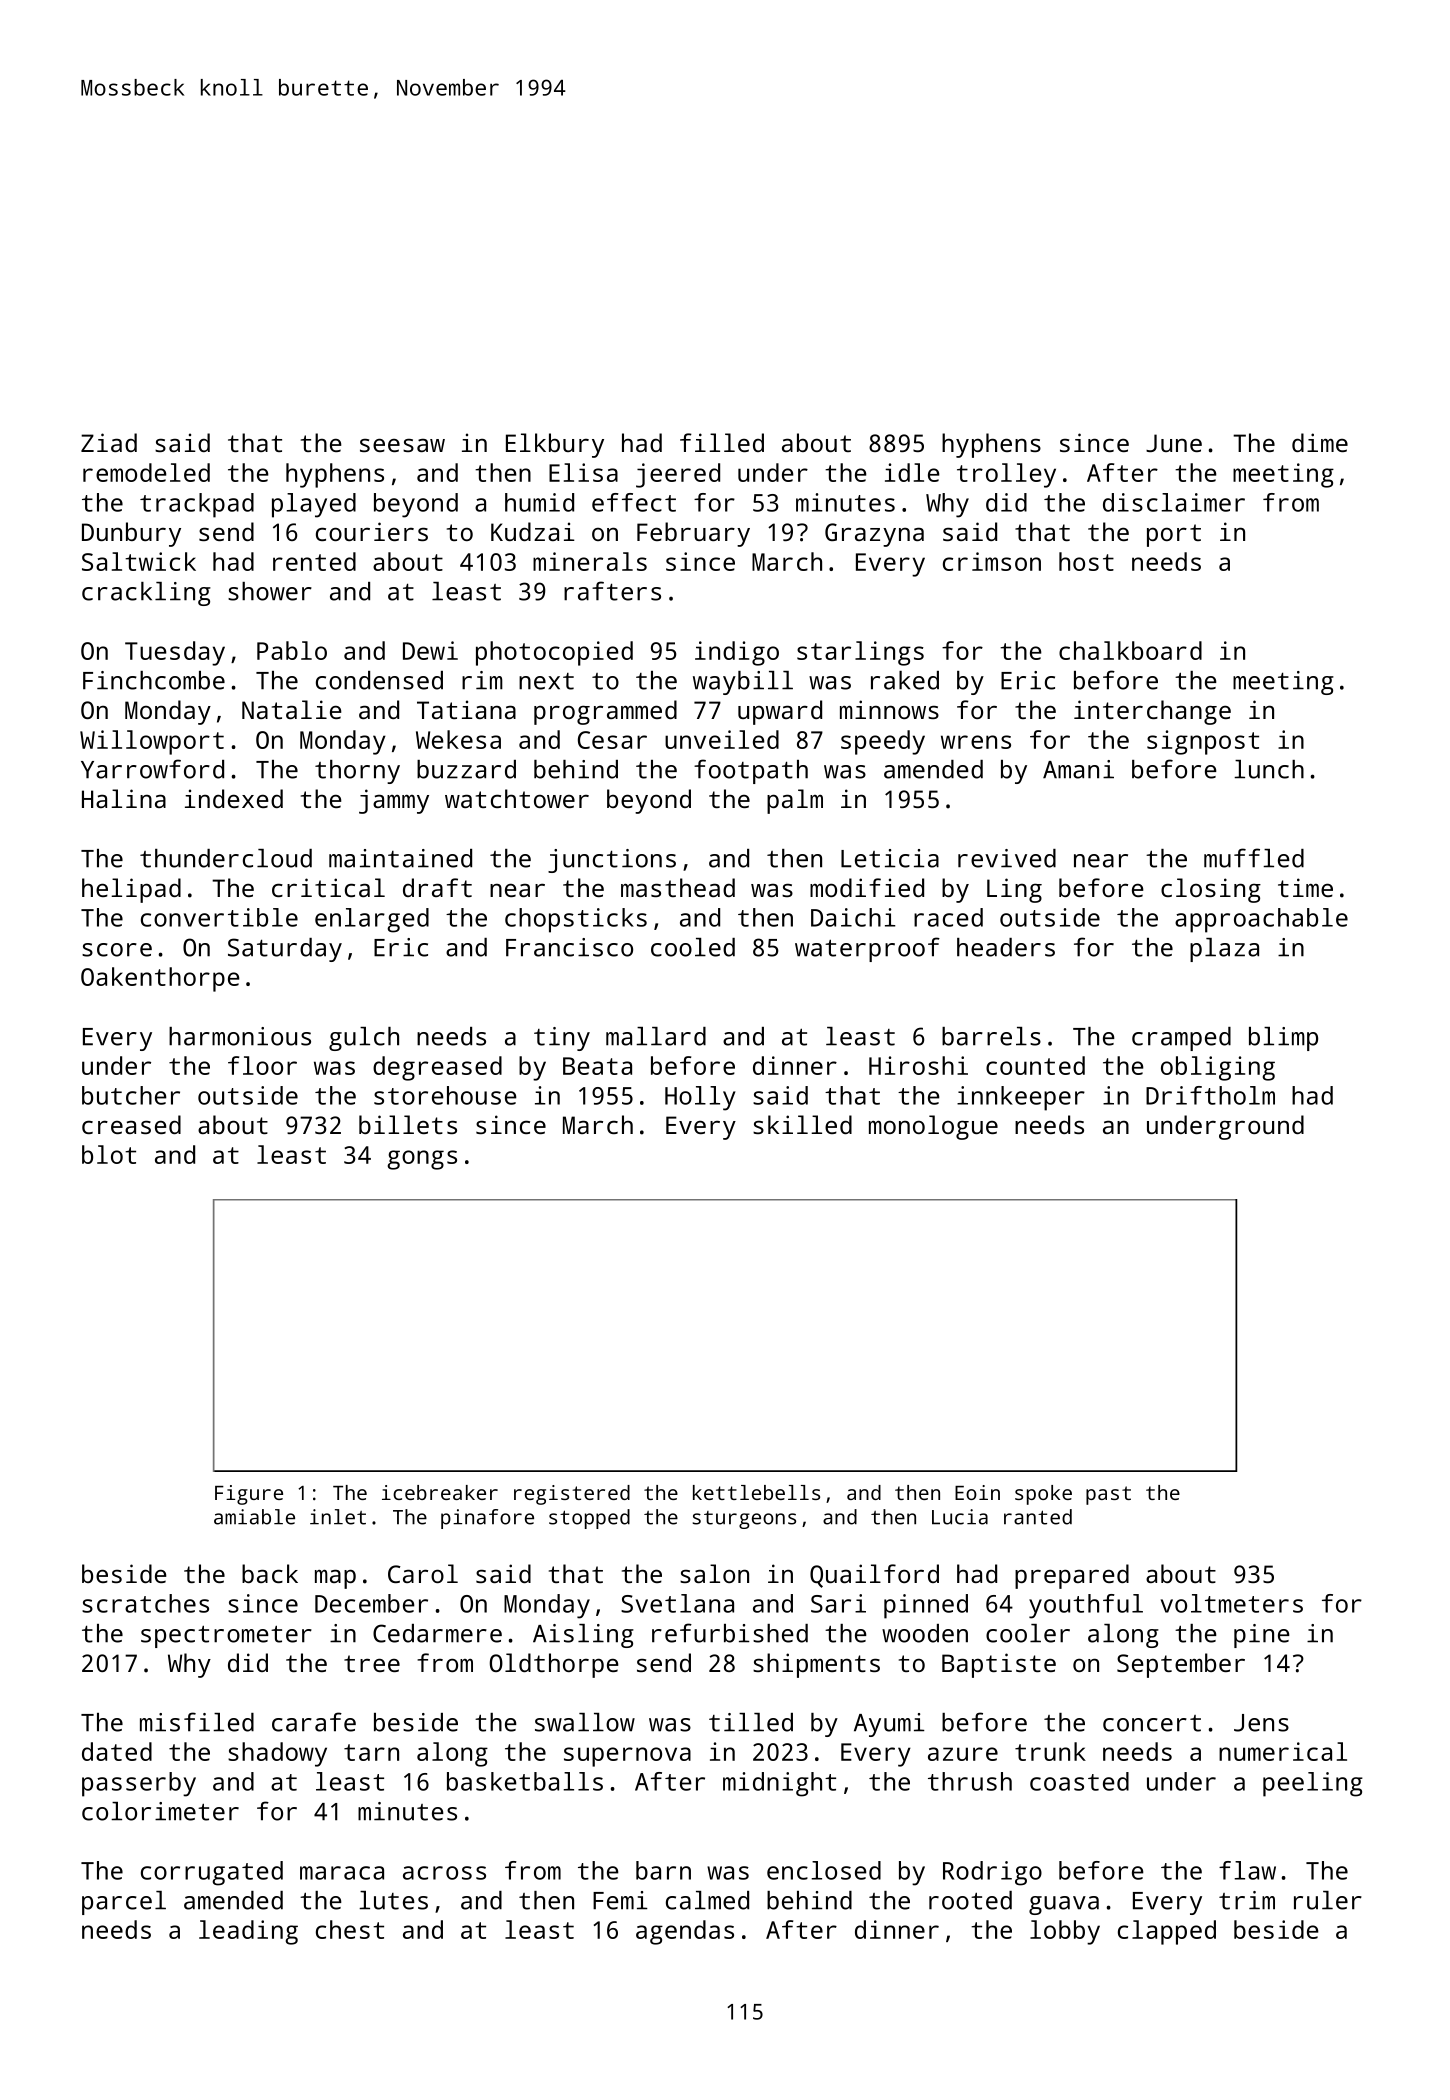  Describe the element at coordinates (933, 1127) in the screenshot. I see `monologue` at that location.
